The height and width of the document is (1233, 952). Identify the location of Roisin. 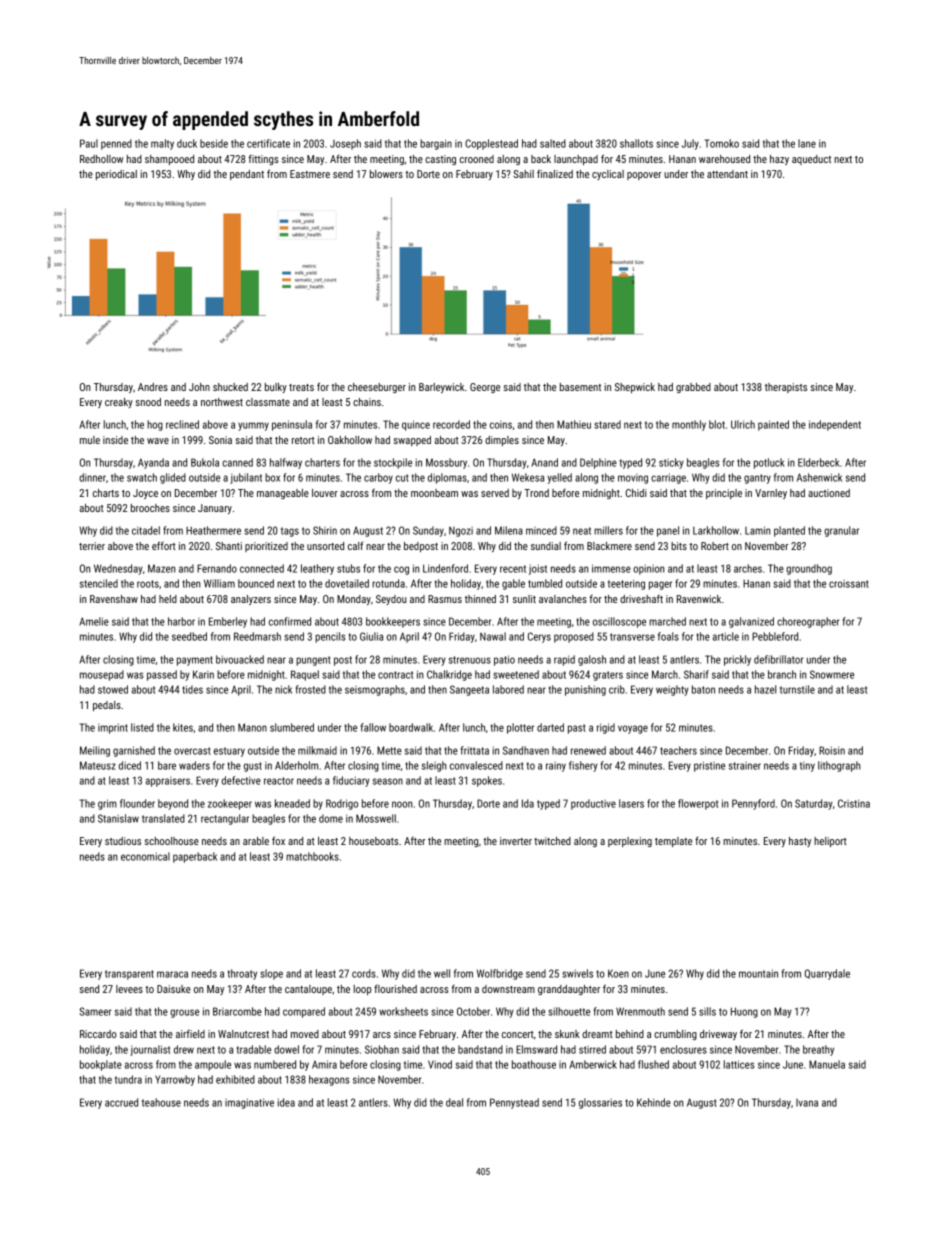
(832, 750).
